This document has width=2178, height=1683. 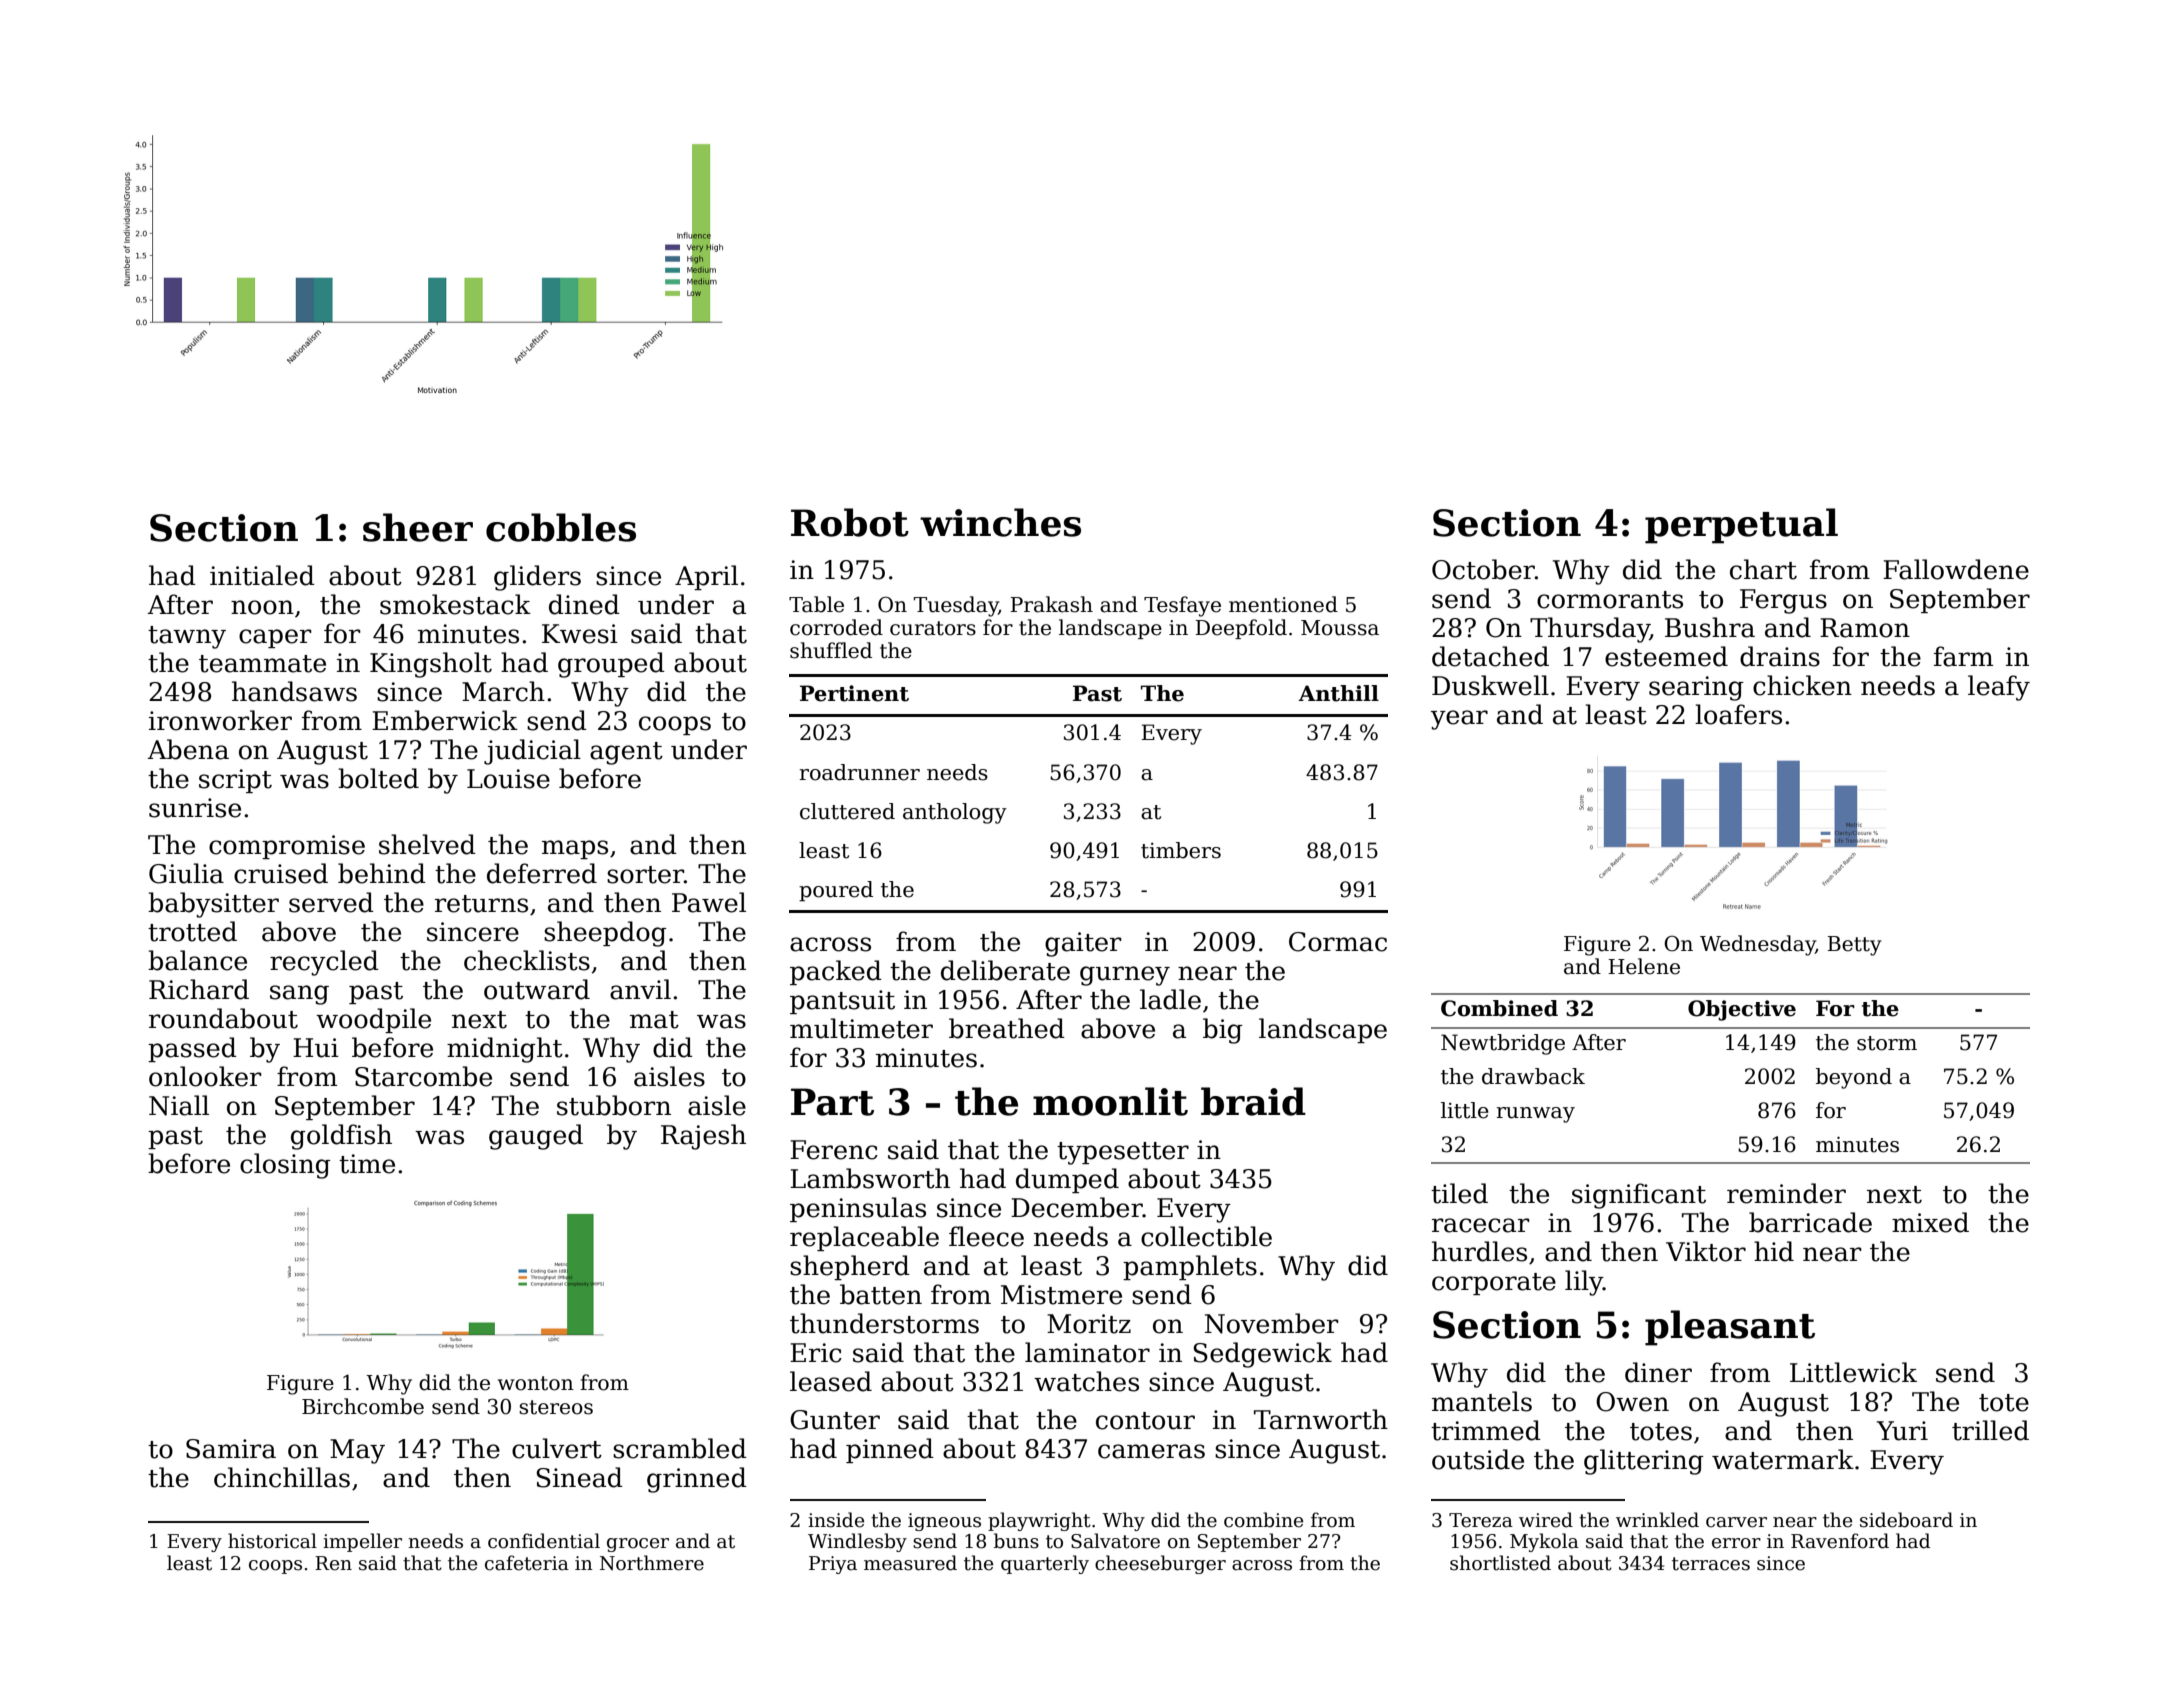 I want to click on sheer, so click(x=418, y=527).
